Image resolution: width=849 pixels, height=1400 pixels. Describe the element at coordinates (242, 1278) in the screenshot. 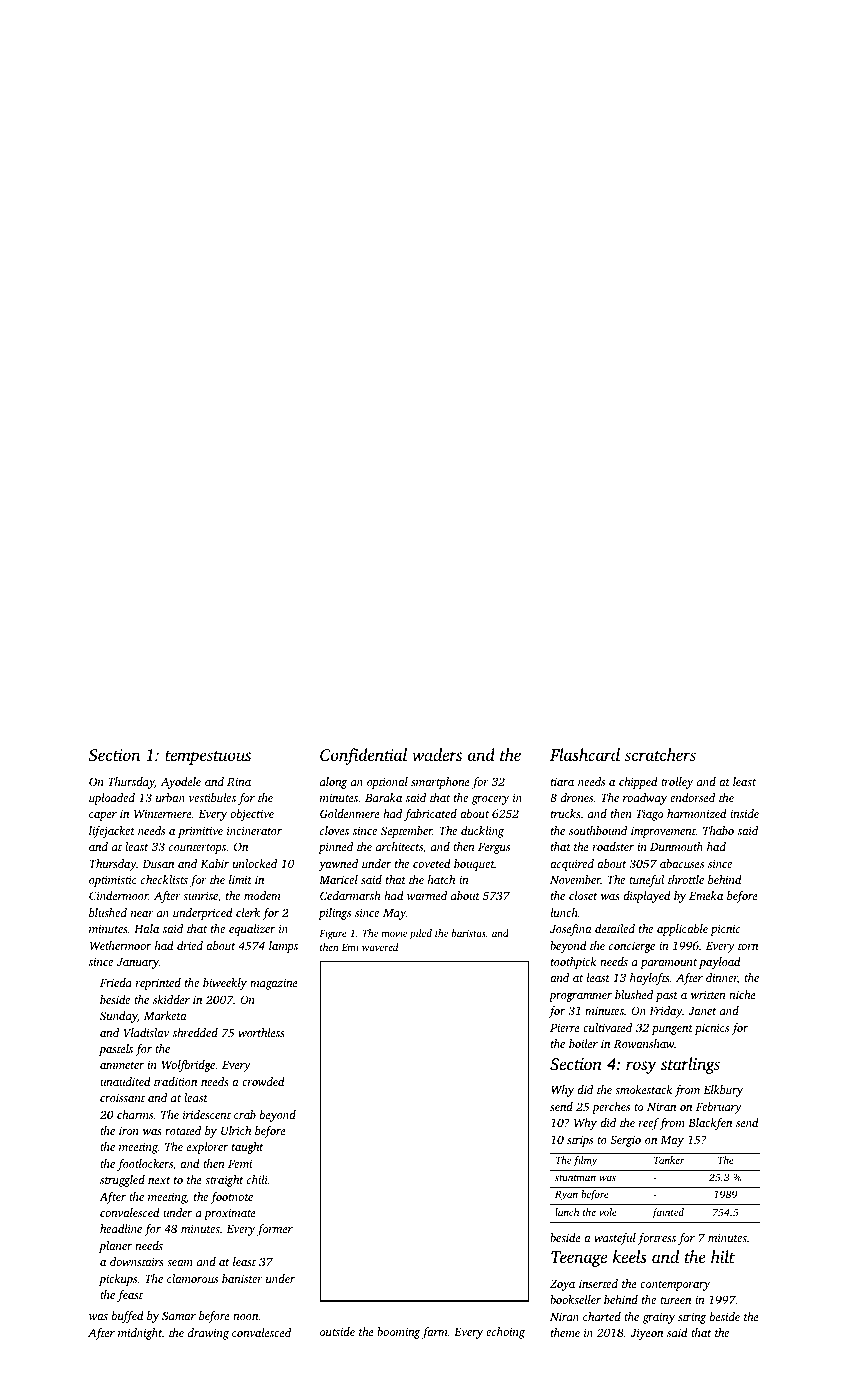

I see `banister` at that location.
